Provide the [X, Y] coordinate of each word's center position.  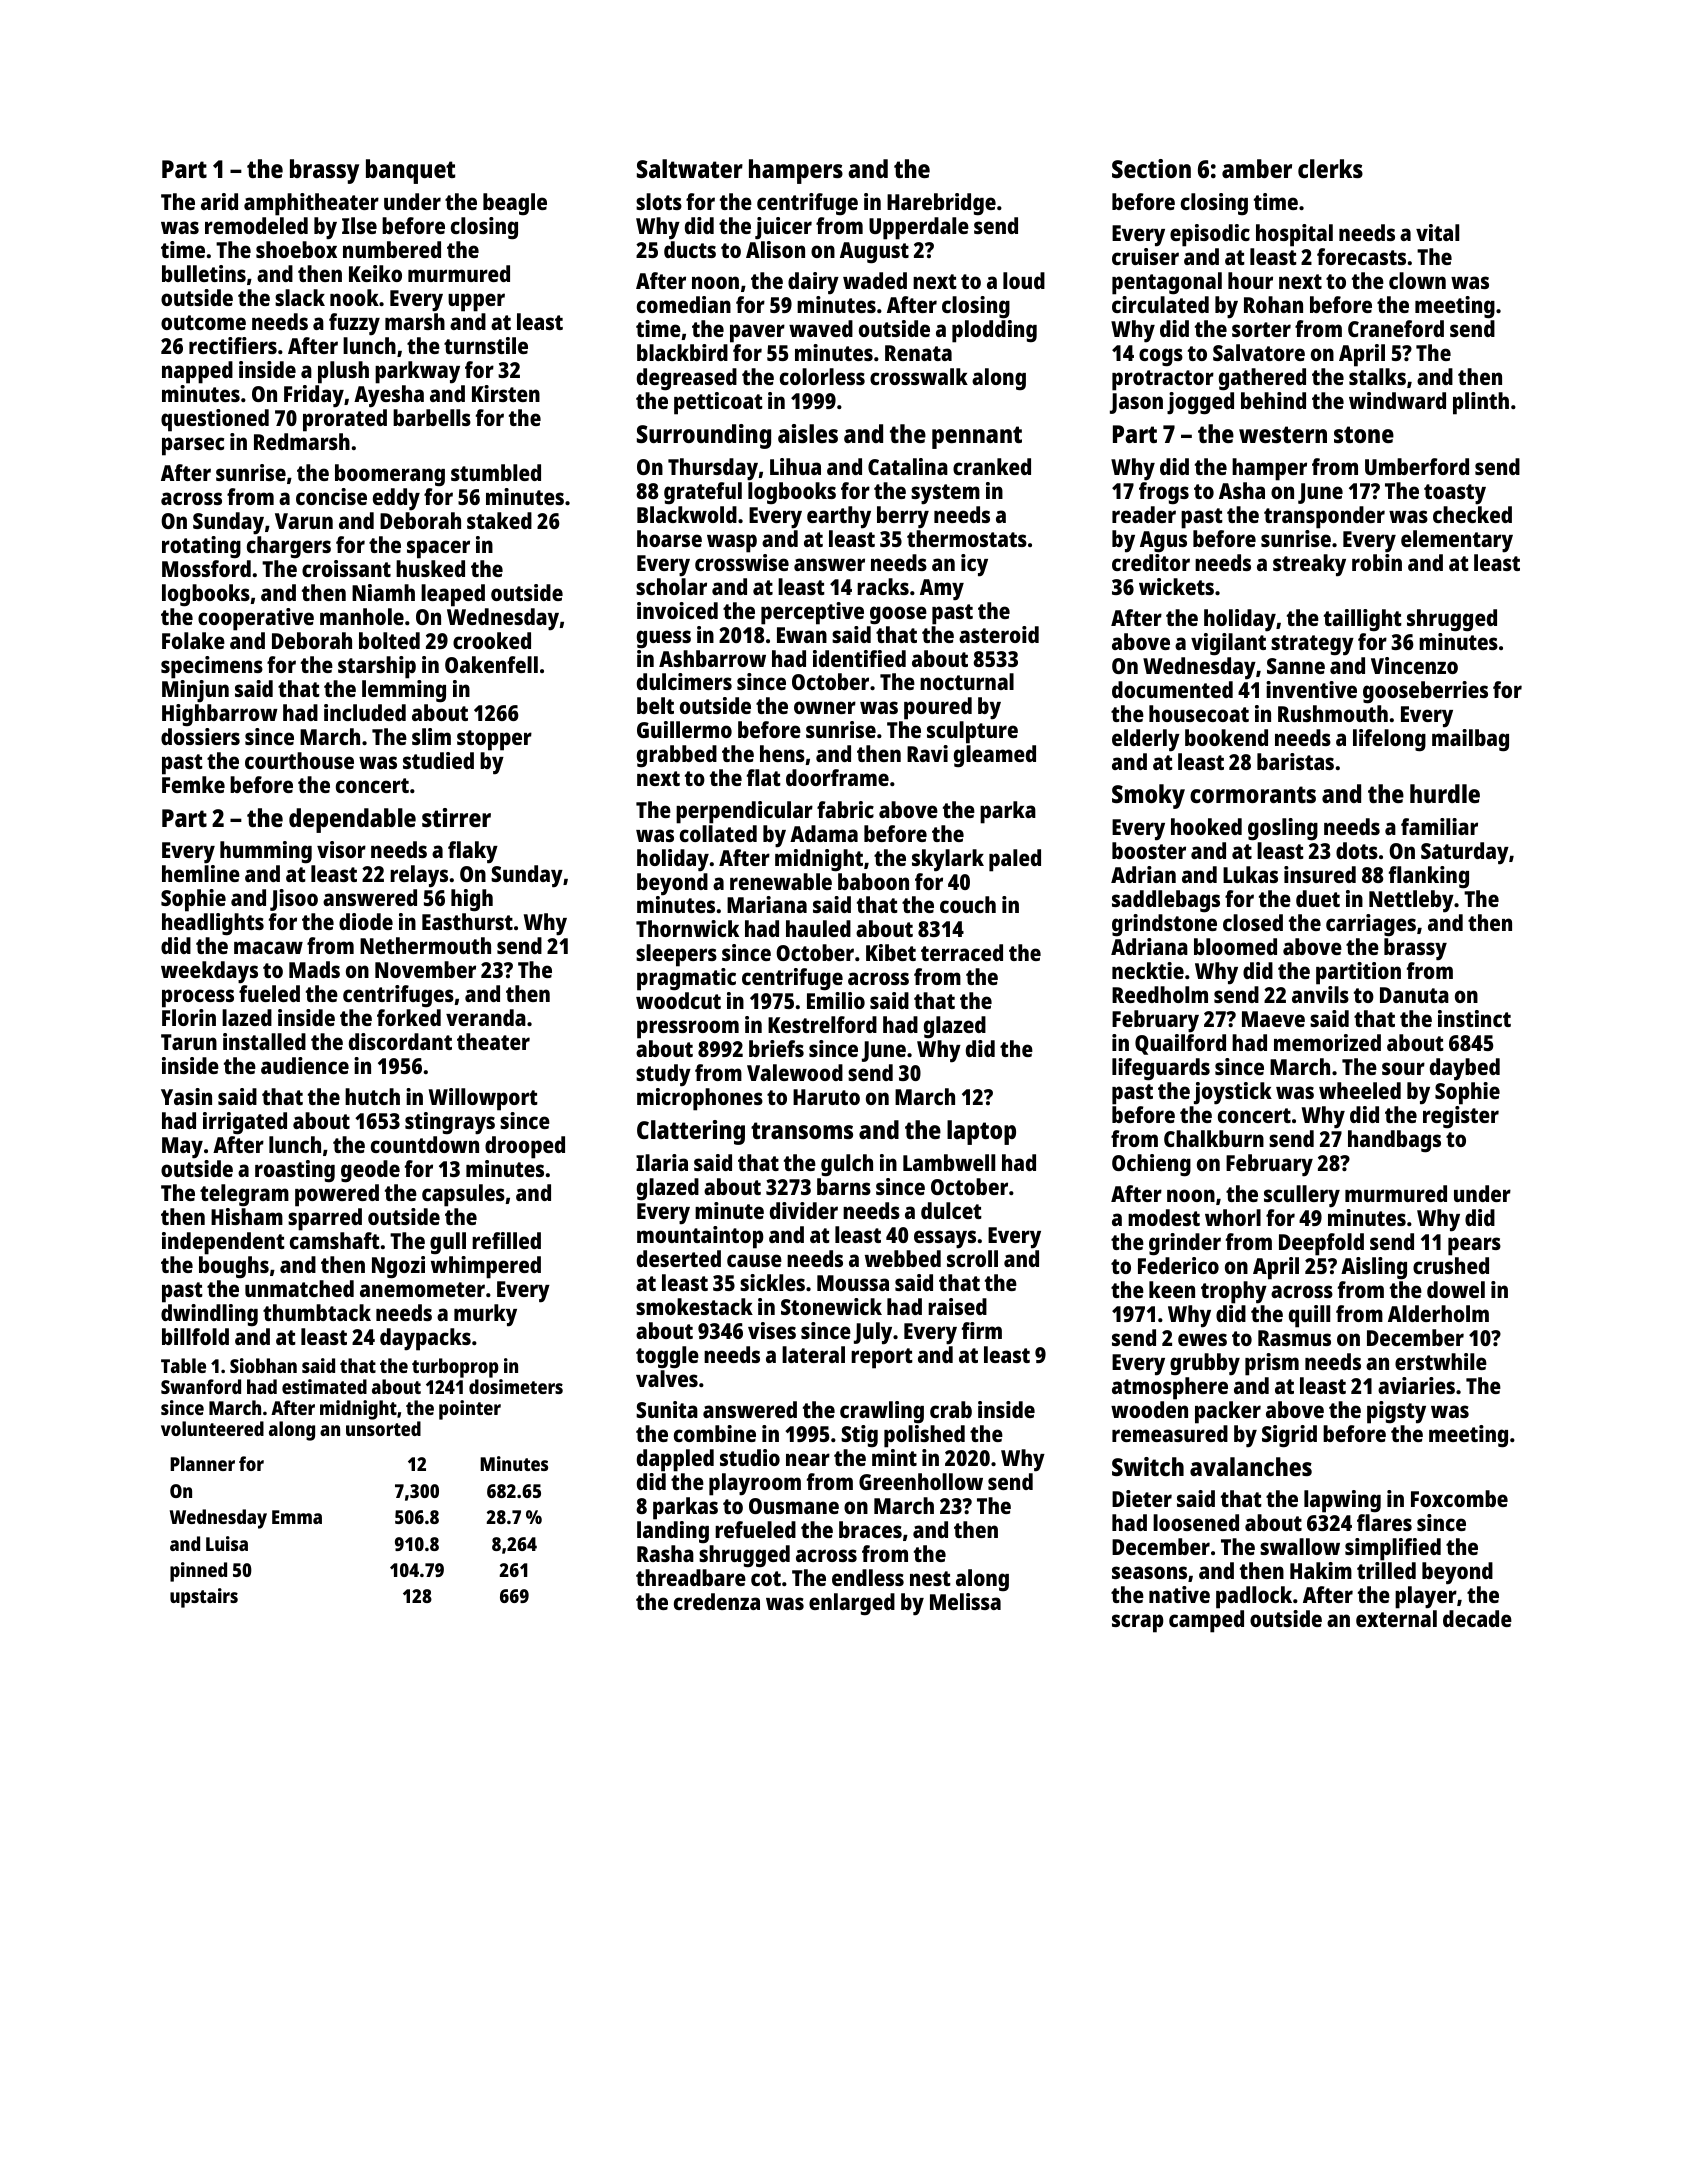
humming [266, 852]
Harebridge [941, 204]
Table [183, 1365]
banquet [410, 171]
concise [331, 496]
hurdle [1445, 793]
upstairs [204, 1598]
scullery [1302, 1196]
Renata [918, 353]
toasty [1455, 494]
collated [718, 833]
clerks [1330, 168]
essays [945, 1239]
